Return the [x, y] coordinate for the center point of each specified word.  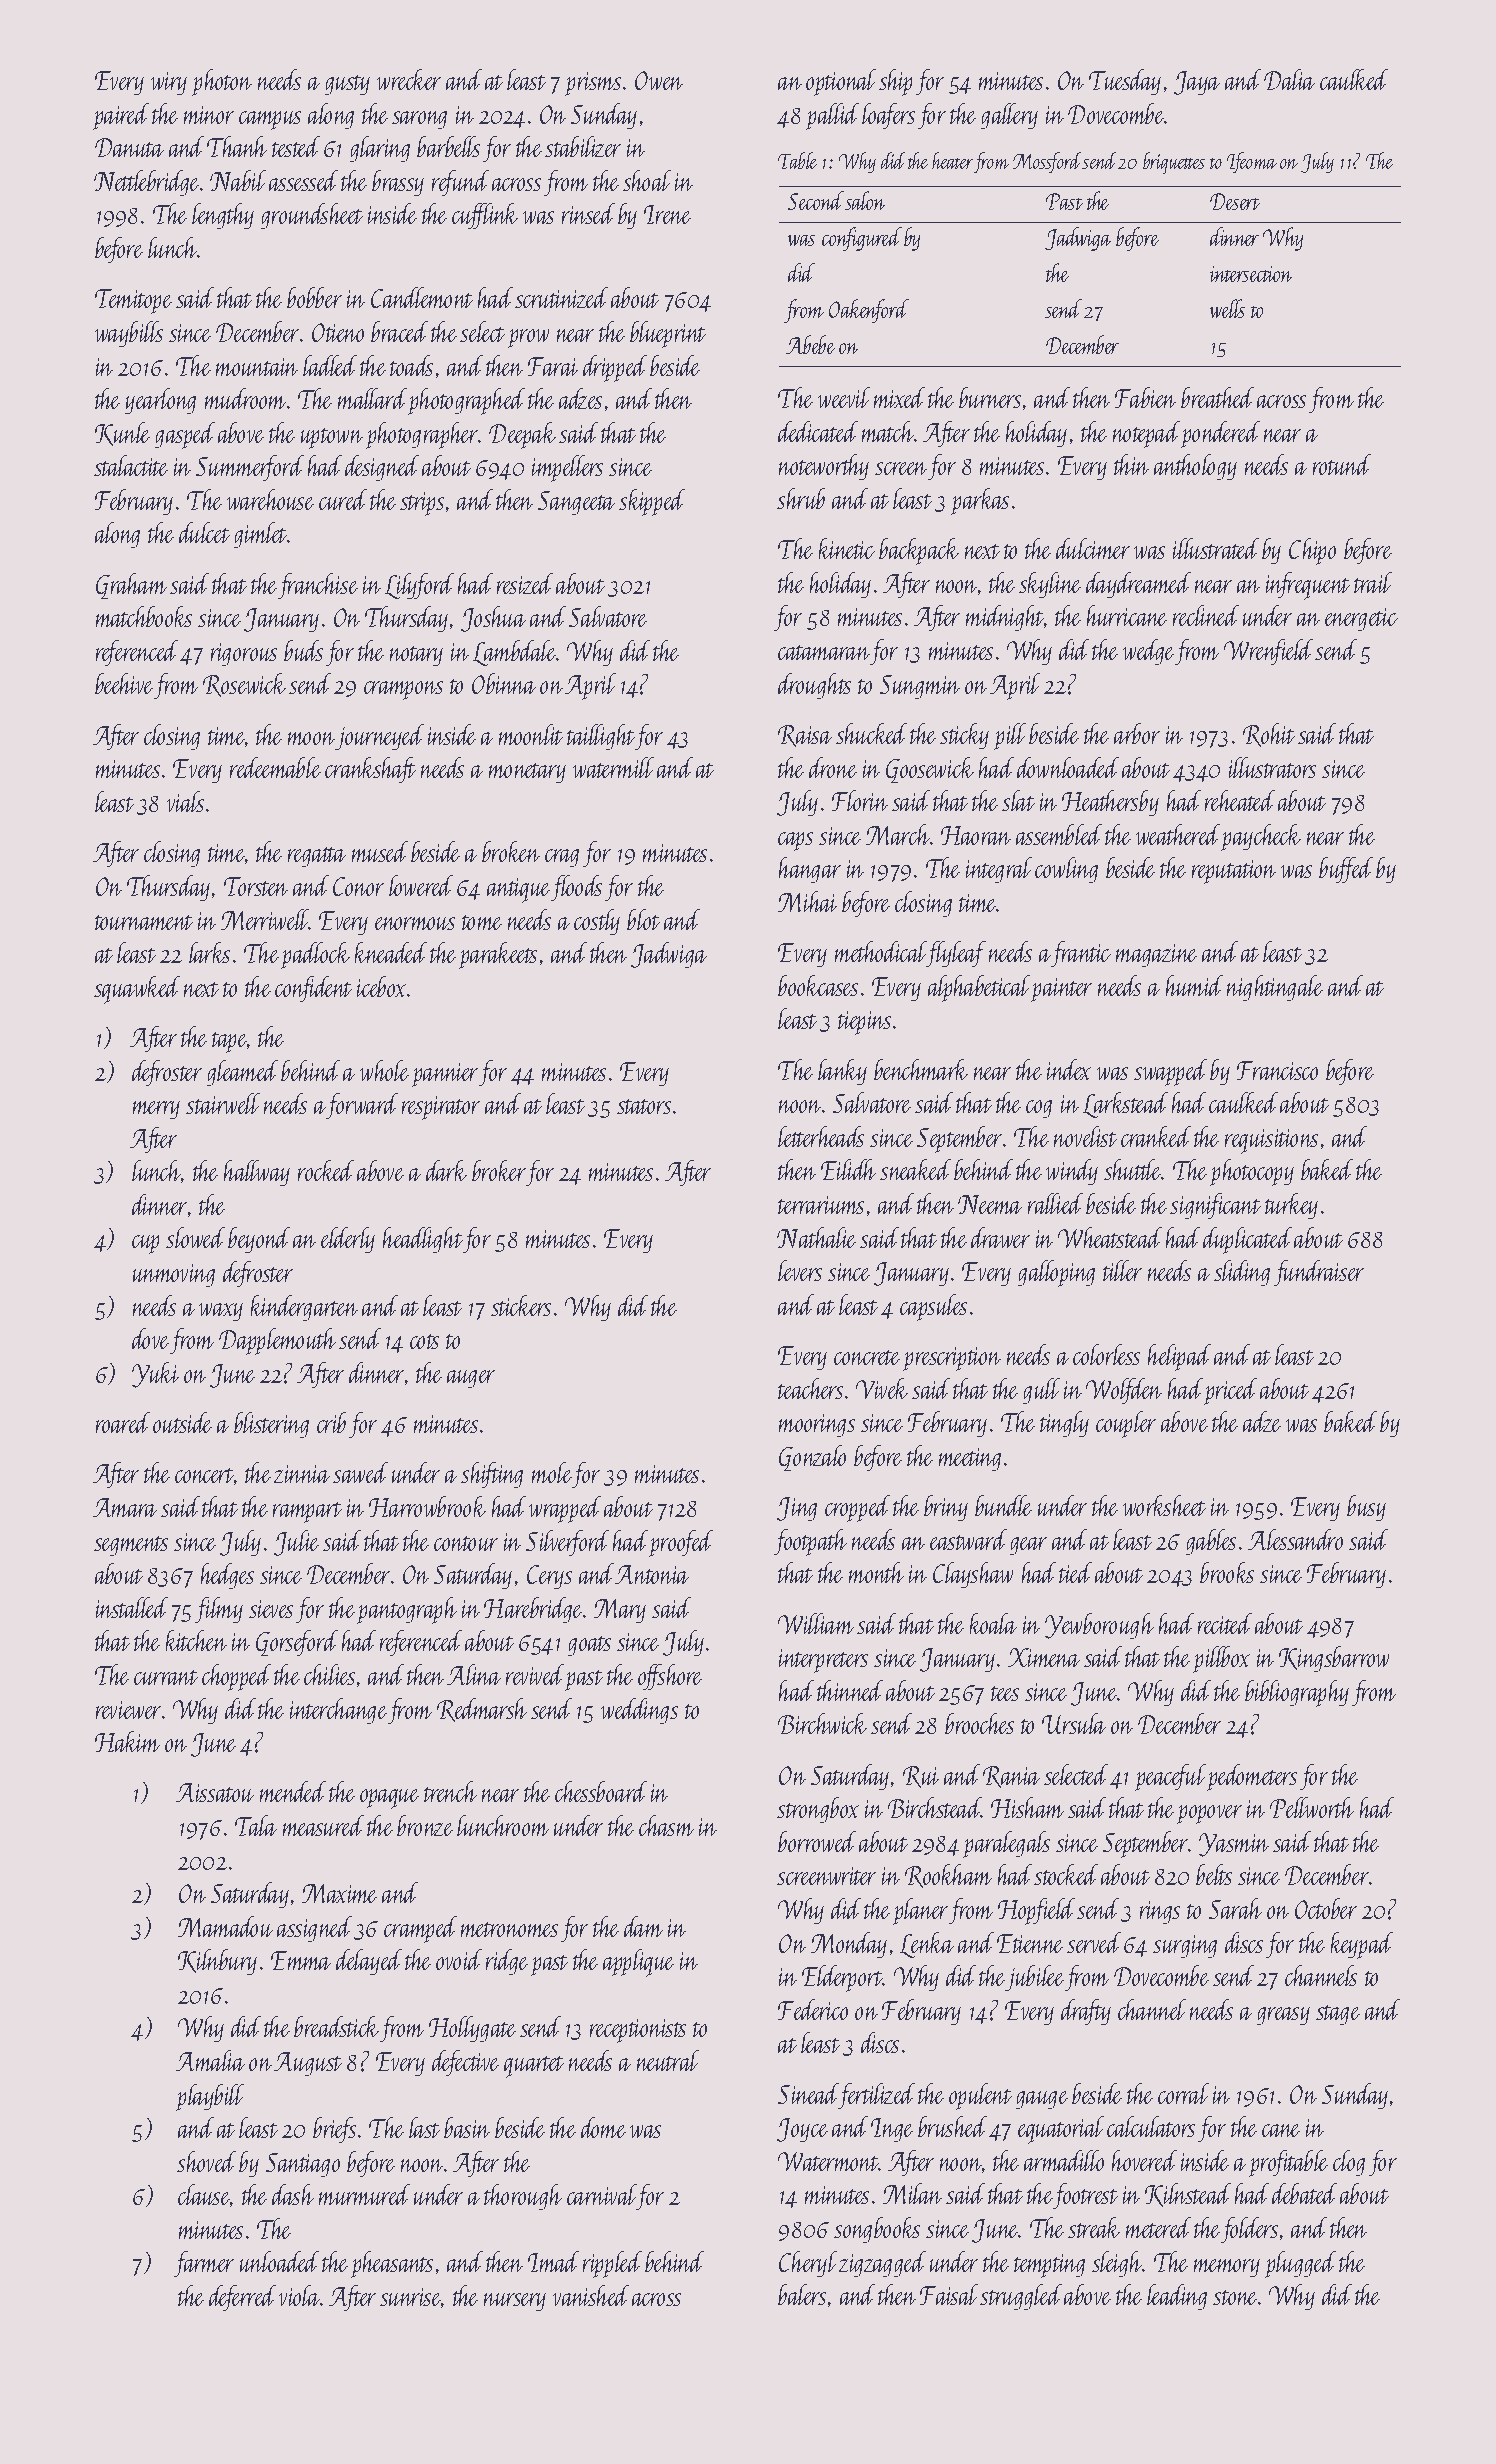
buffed [1346, 870]
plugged [1300, 2264]
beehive [124, 683]
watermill [613, 767]
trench [450, 1791]
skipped [652, 502]
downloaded [1068, 767]
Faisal [949, 2294]
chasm [666, 1825]
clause [204, 2195]
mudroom [245, 398]
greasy [1283, 2016]
